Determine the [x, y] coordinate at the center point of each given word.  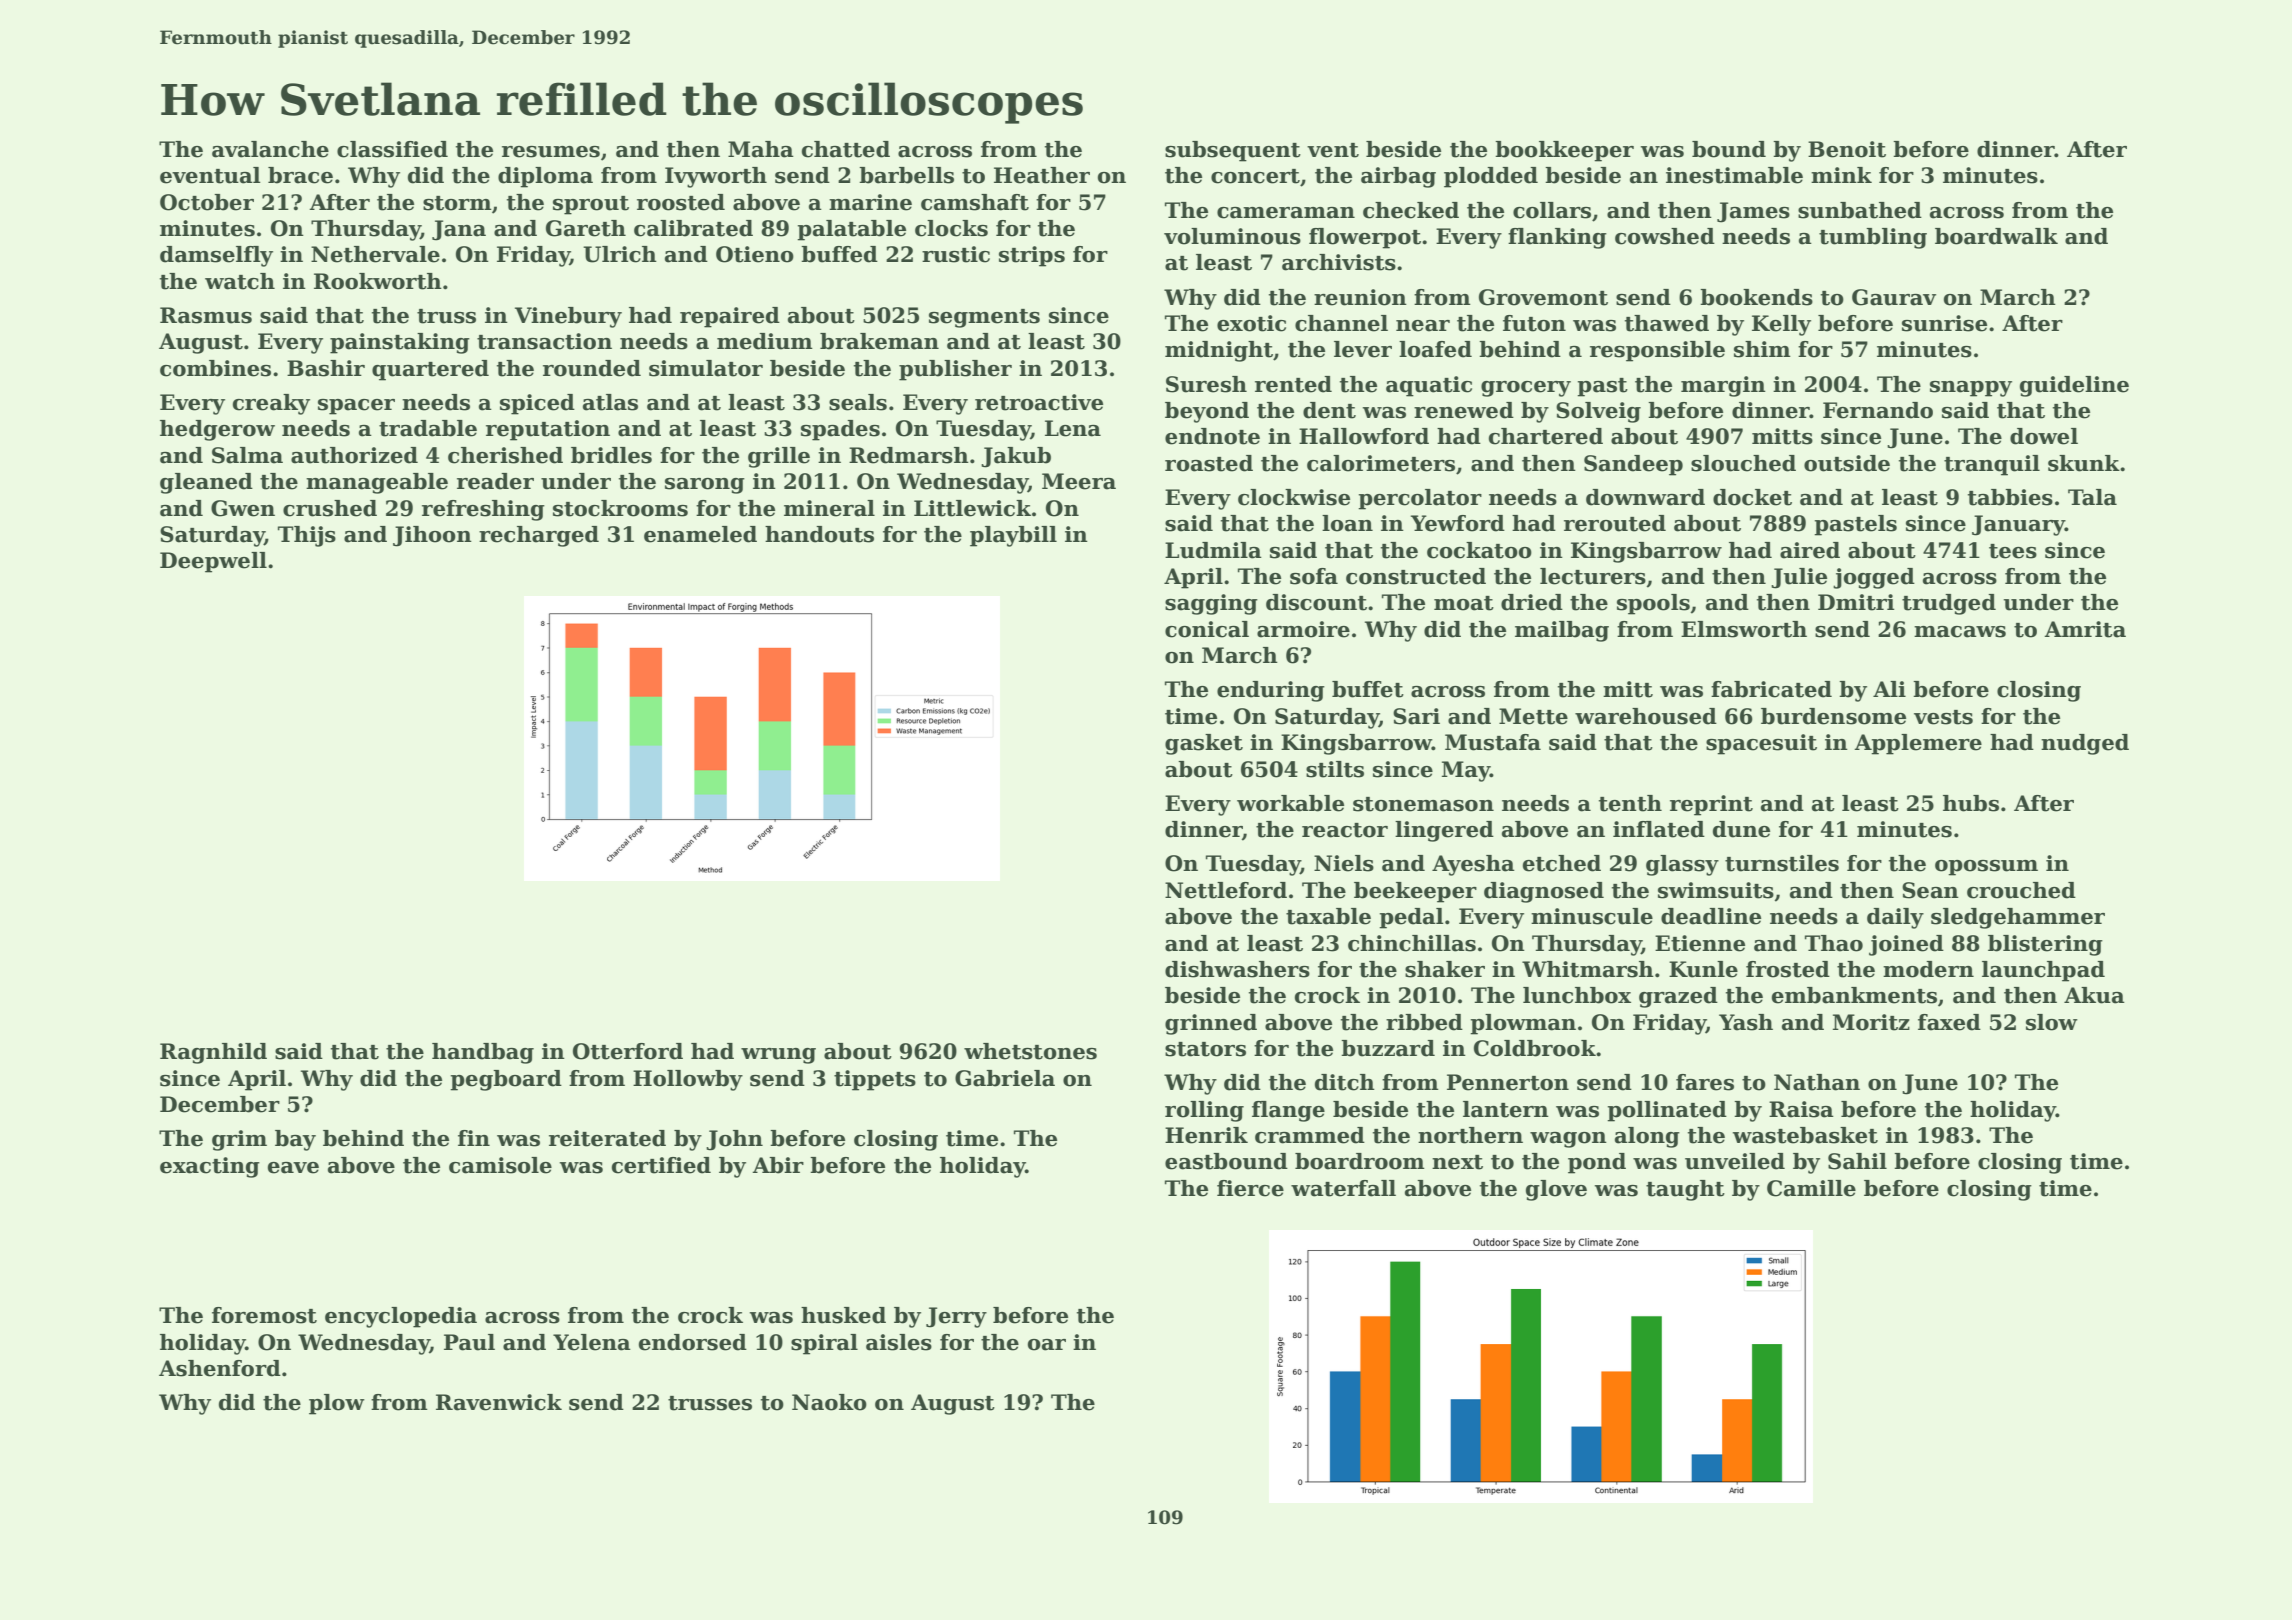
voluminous [1232, 236]
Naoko [829, 1402]
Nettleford [1226, 890]
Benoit [1847, 149]
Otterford [628, 1051]
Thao [1834, 943]
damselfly [216, 256]
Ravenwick [499, 1402]
